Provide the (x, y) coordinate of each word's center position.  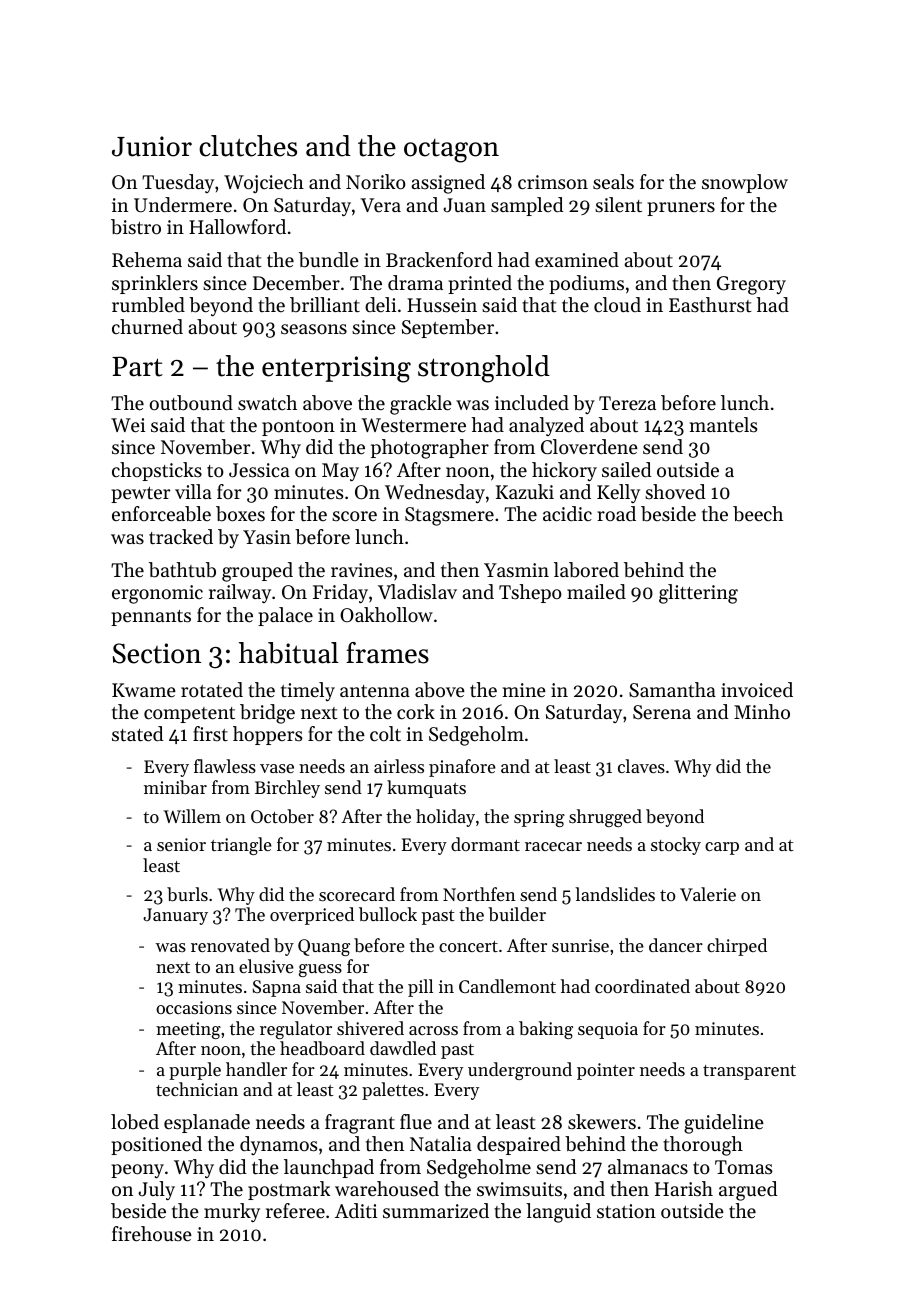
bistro (136, 227)
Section (157, 653)
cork (416, 712)
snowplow (745, 183)
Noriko (376, 181)
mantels (723, 425)
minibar (175, 787)
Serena (662, 712)
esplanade (207, 1123)
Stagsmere (449, 516)
